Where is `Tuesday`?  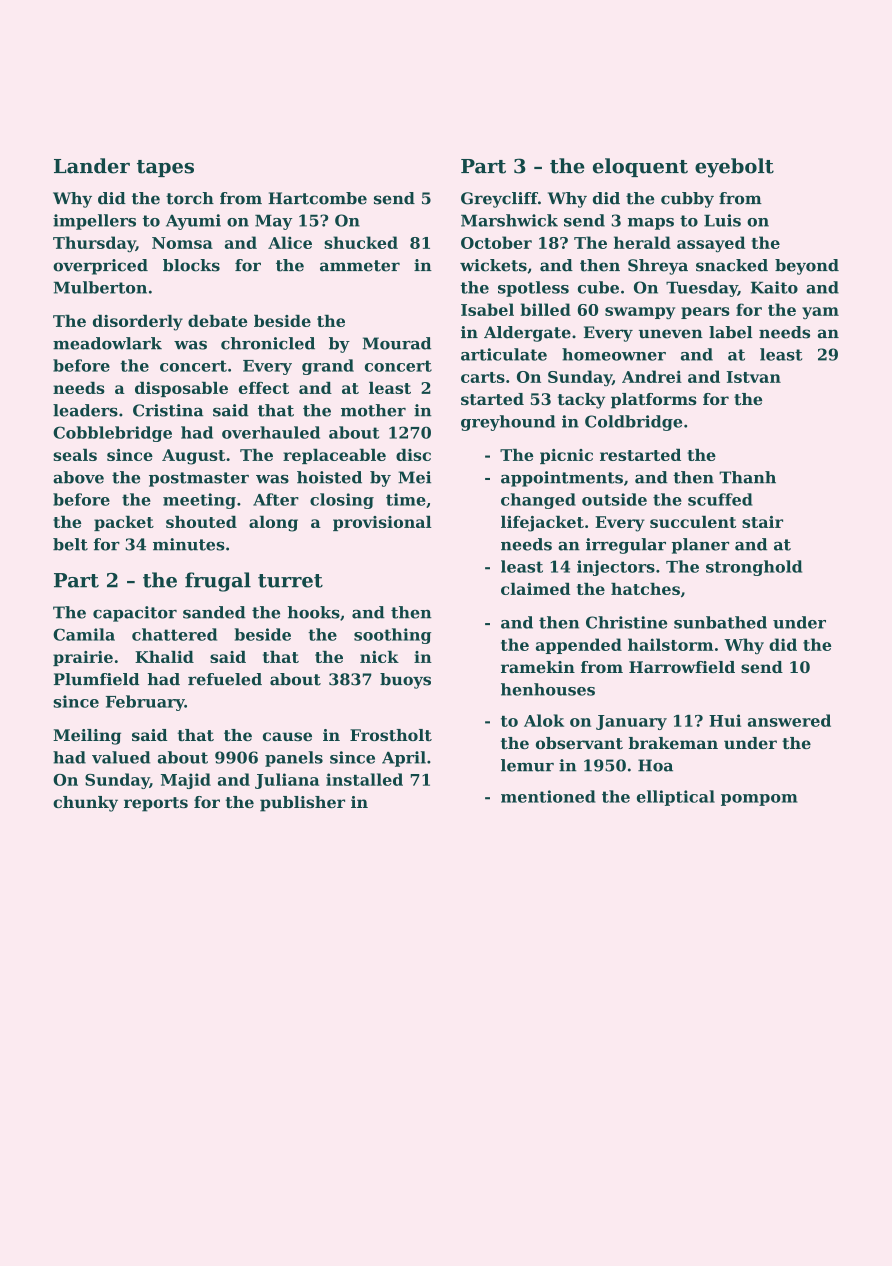
Tuesday is located at coordinates (702, 289).
